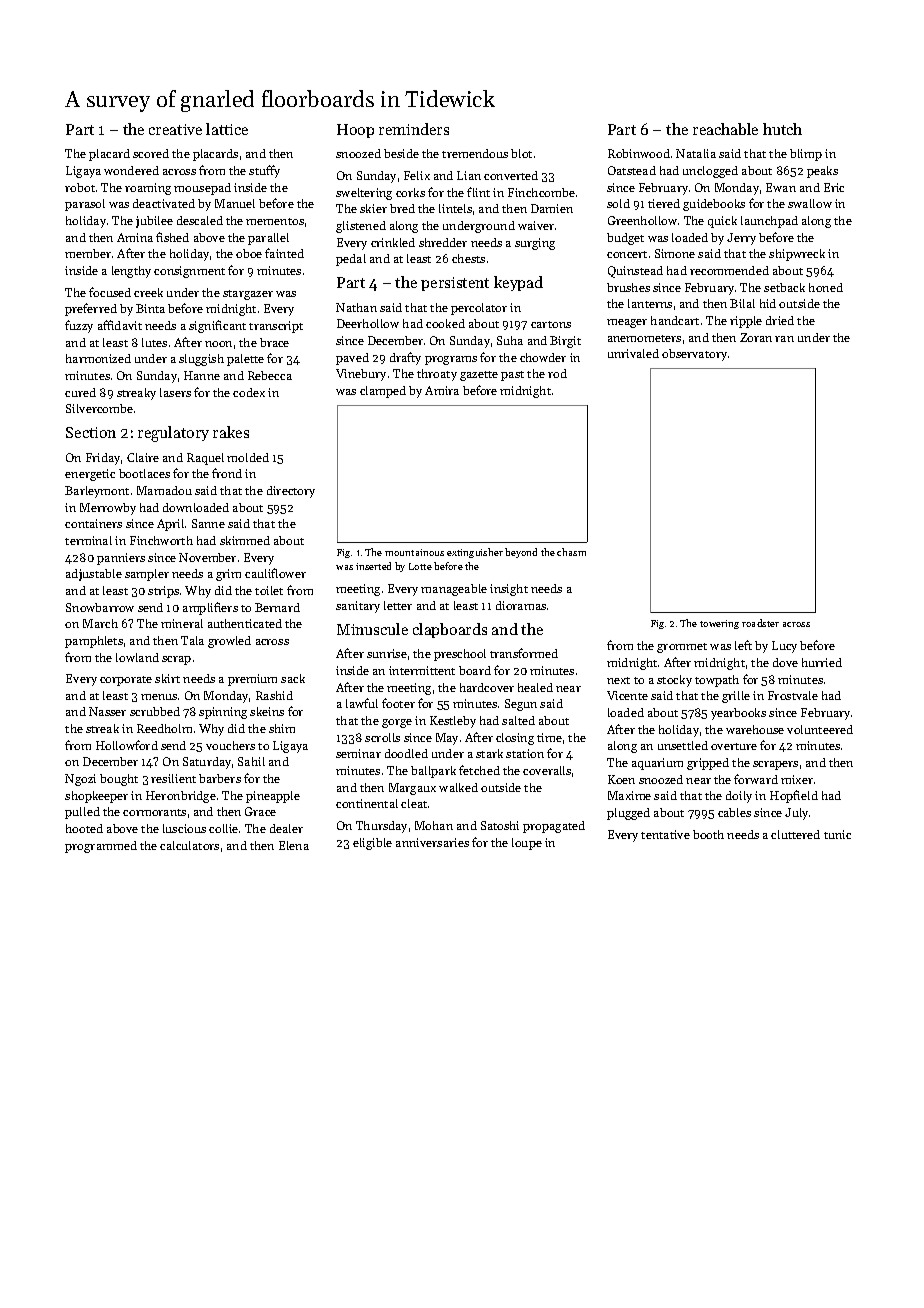 This document has height=1308, width=924. What do you see at coordinates (121, 559) in the document?
I see `panniers` at bounding box center [121, 559].
